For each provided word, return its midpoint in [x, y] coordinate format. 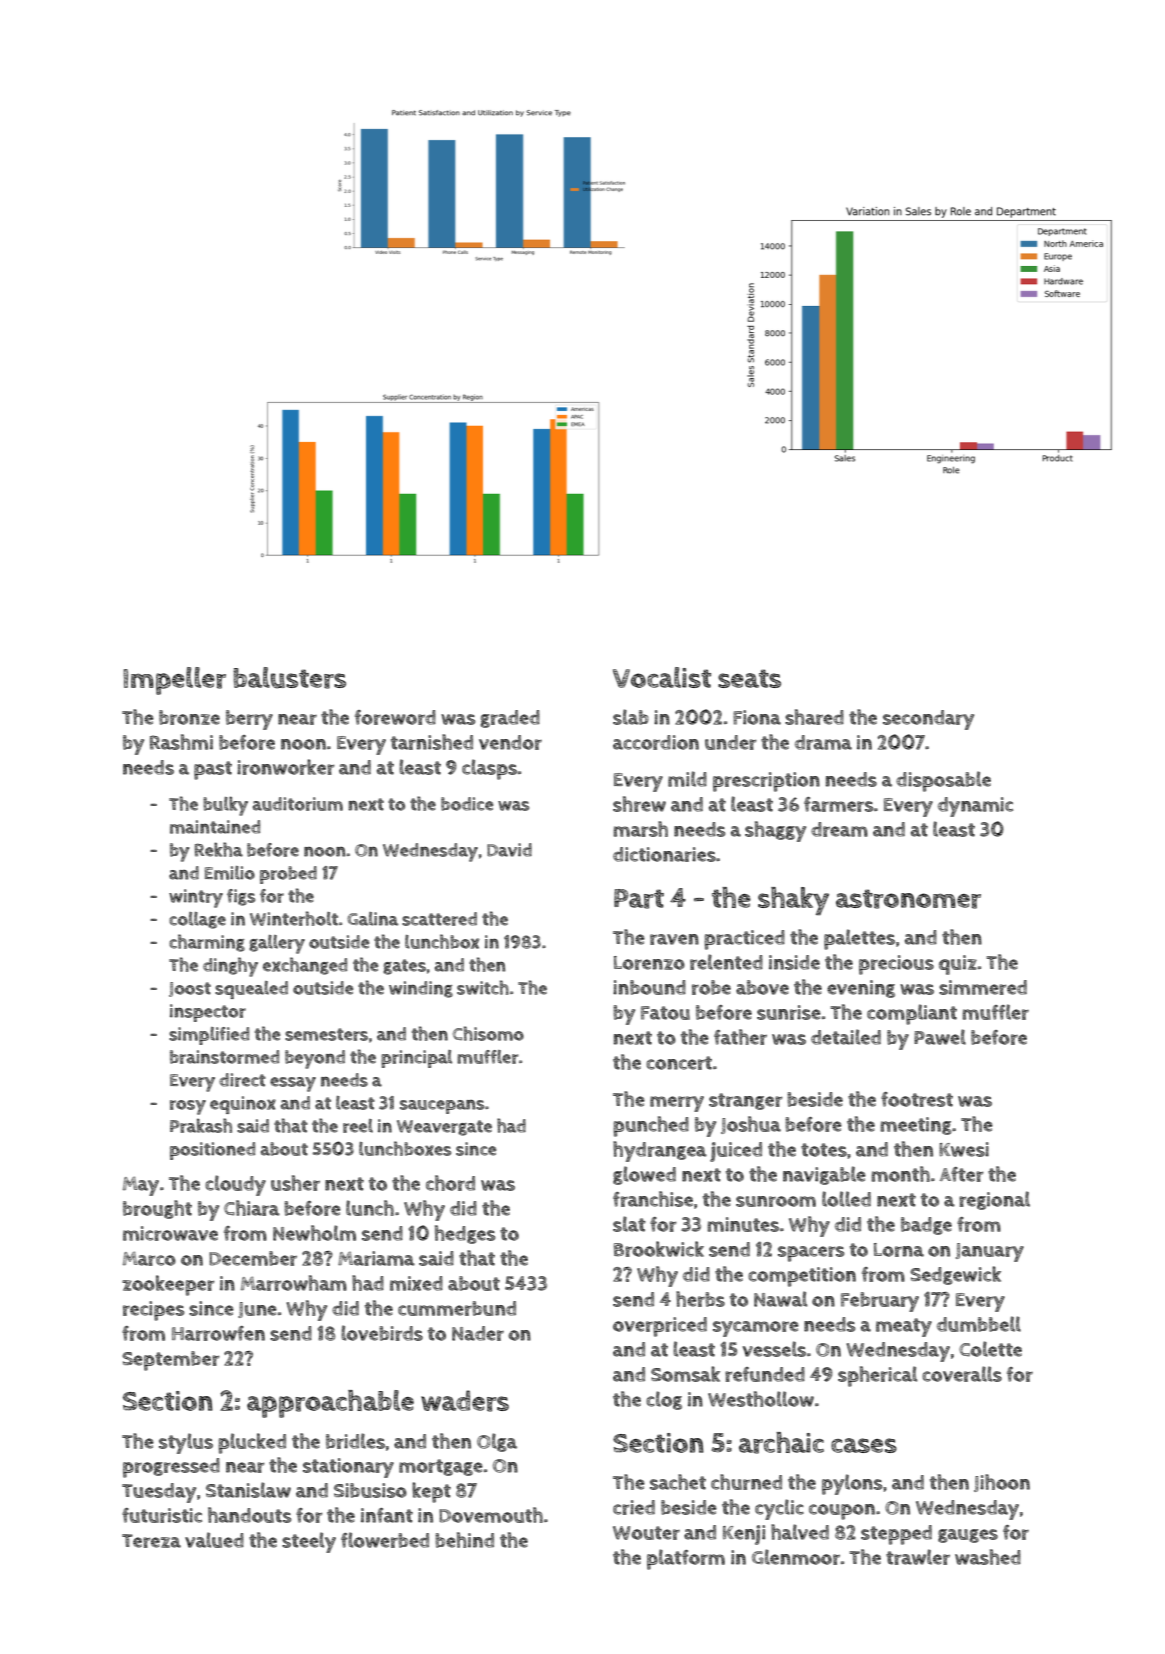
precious [896, 965]
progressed [171, 1468]
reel [358, 1126]
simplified [209, 1036]
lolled [846, 1199]
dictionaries [664, 854]
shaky [793, 901]
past [213, 770]
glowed [644, 1175]
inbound [649, 987]
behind [464, 1540]
